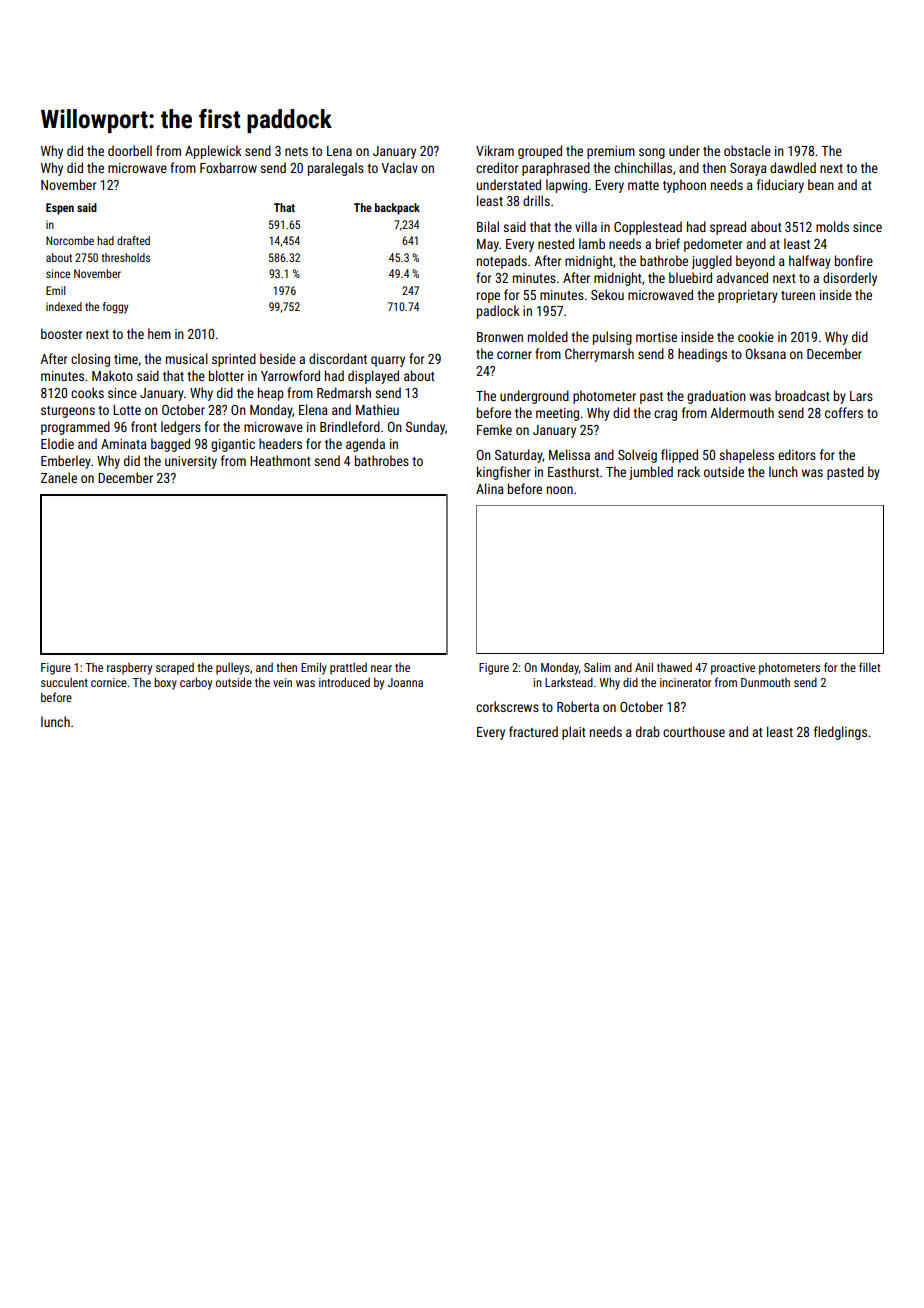 This screenshot has width=924, height=1308. What do you see at coordinates (336, 169) in the screenshot?
I see `paralegals` at bounding box center [336, 169].
